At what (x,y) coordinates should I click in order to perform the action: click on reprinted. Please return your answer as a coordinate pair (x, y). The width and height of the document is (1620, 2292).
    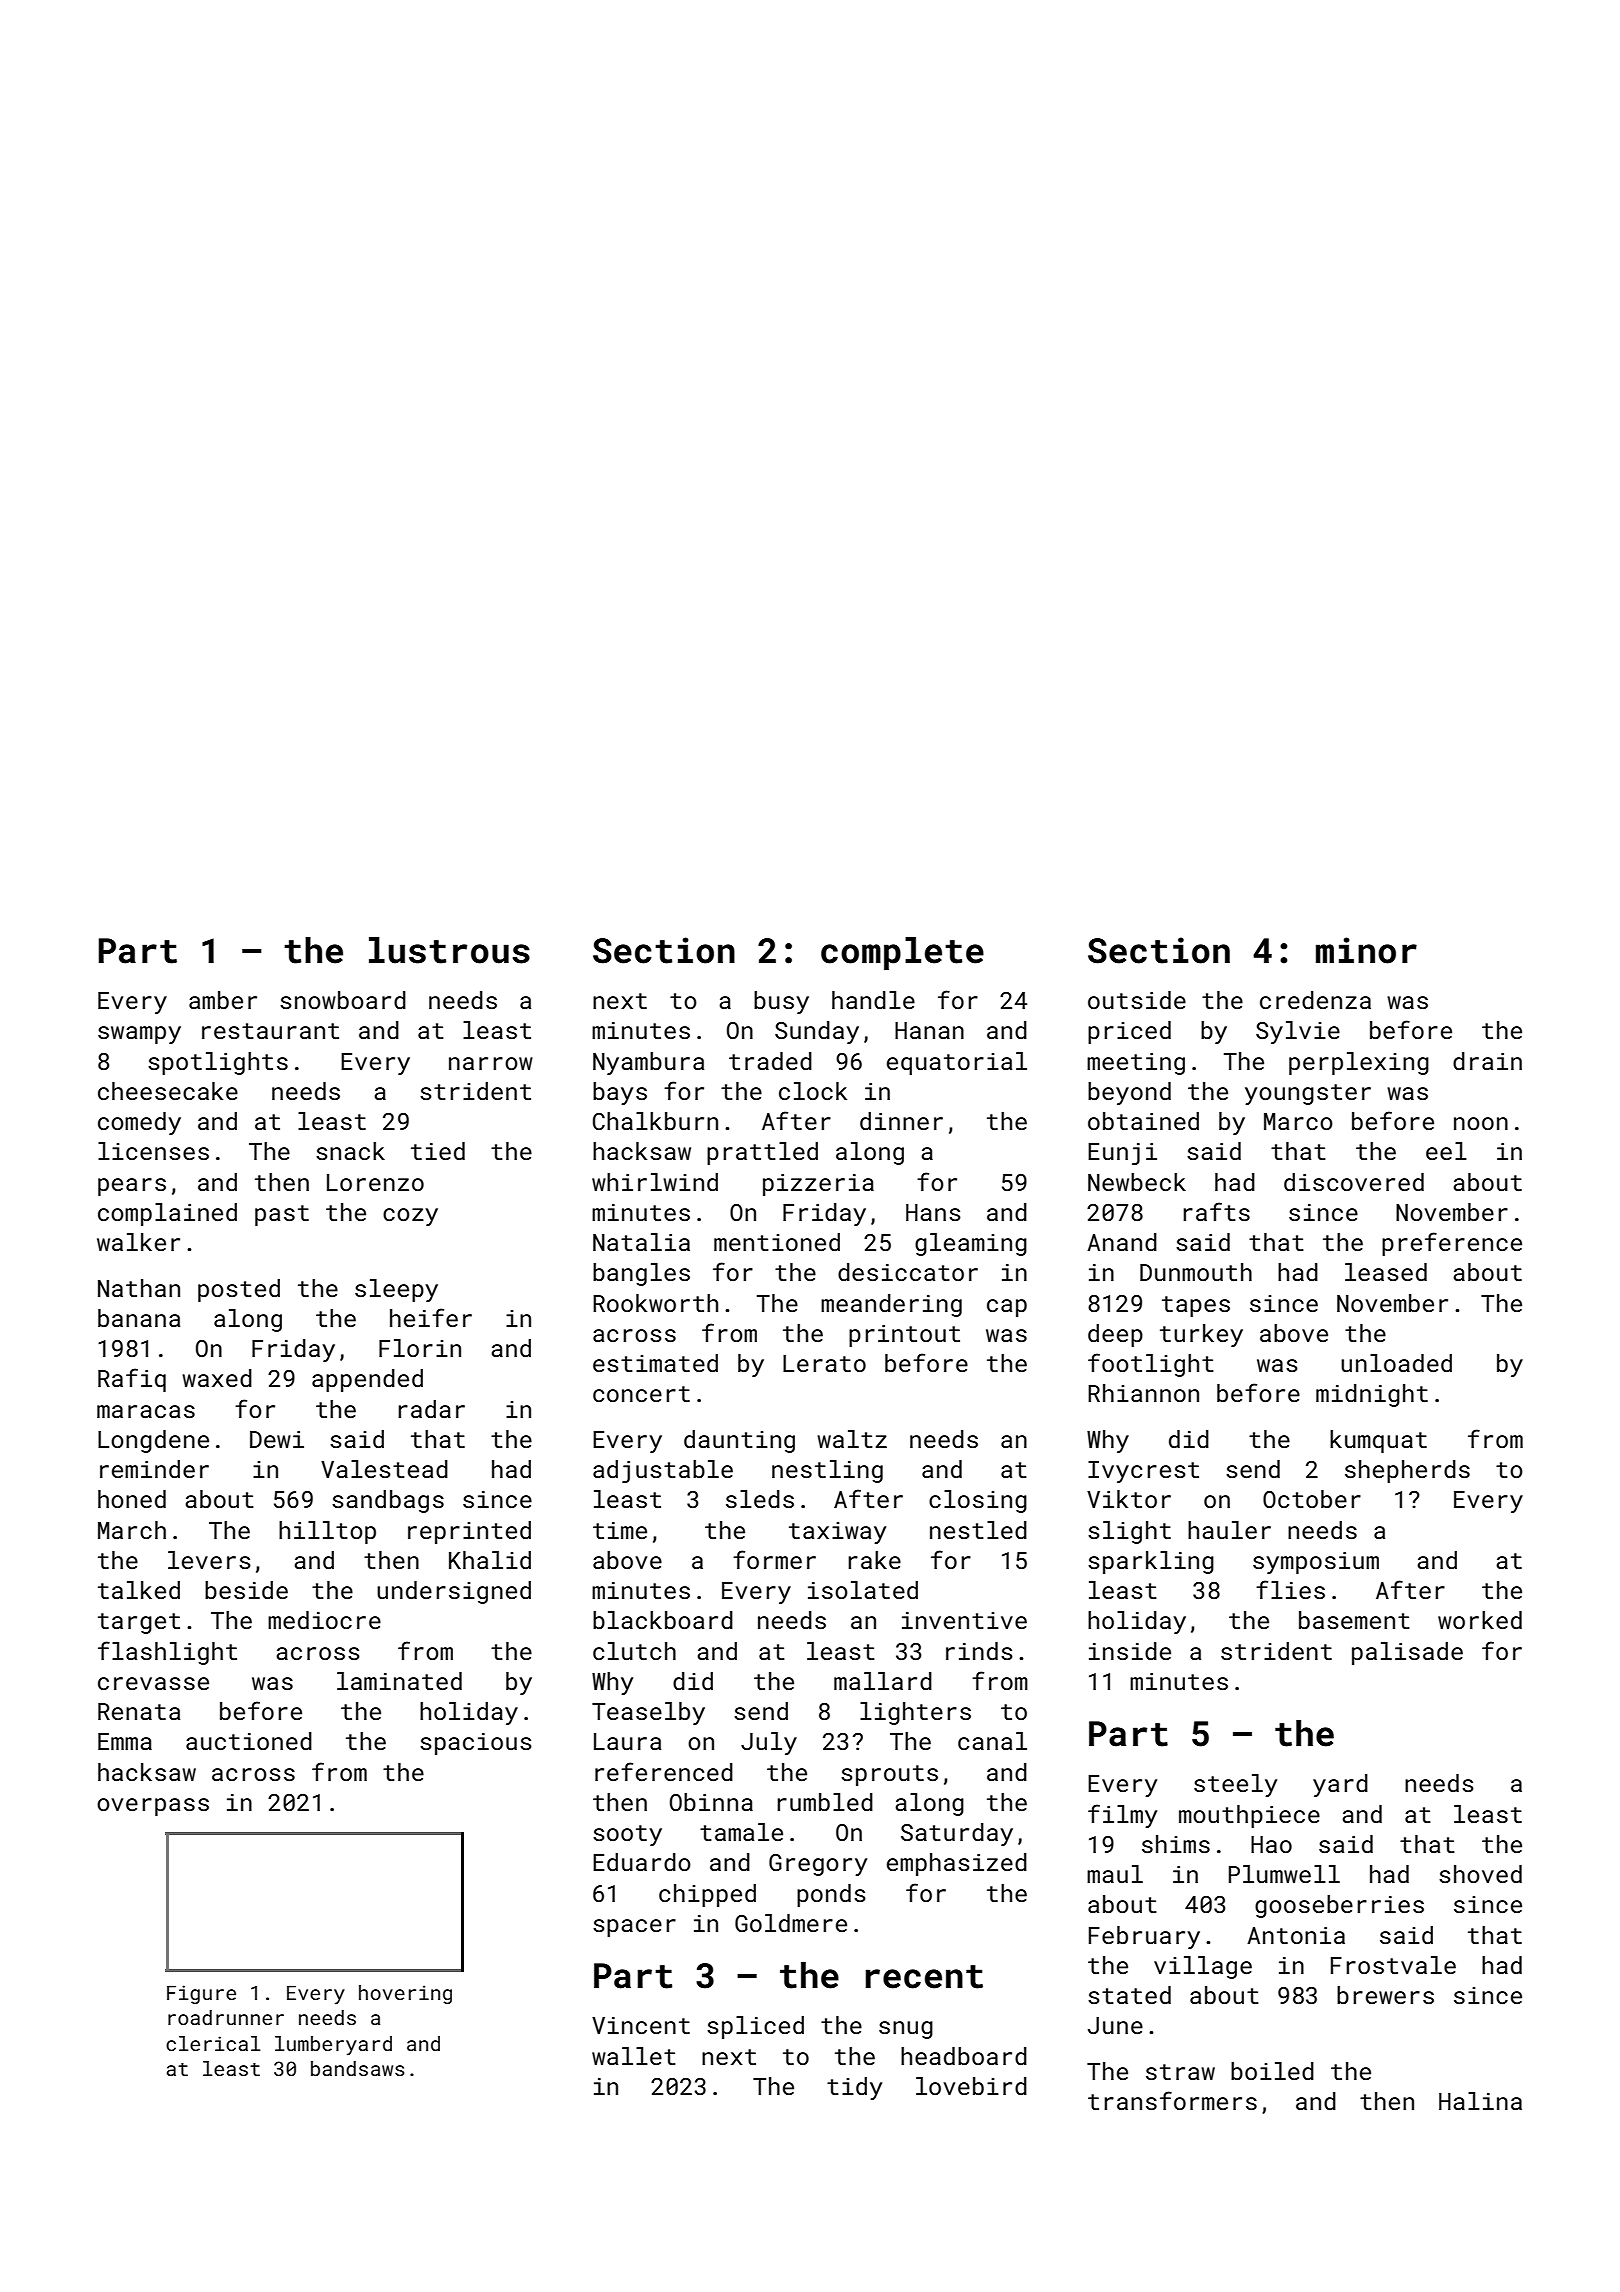
    Looking at the image, I should click on (469, 1532).
